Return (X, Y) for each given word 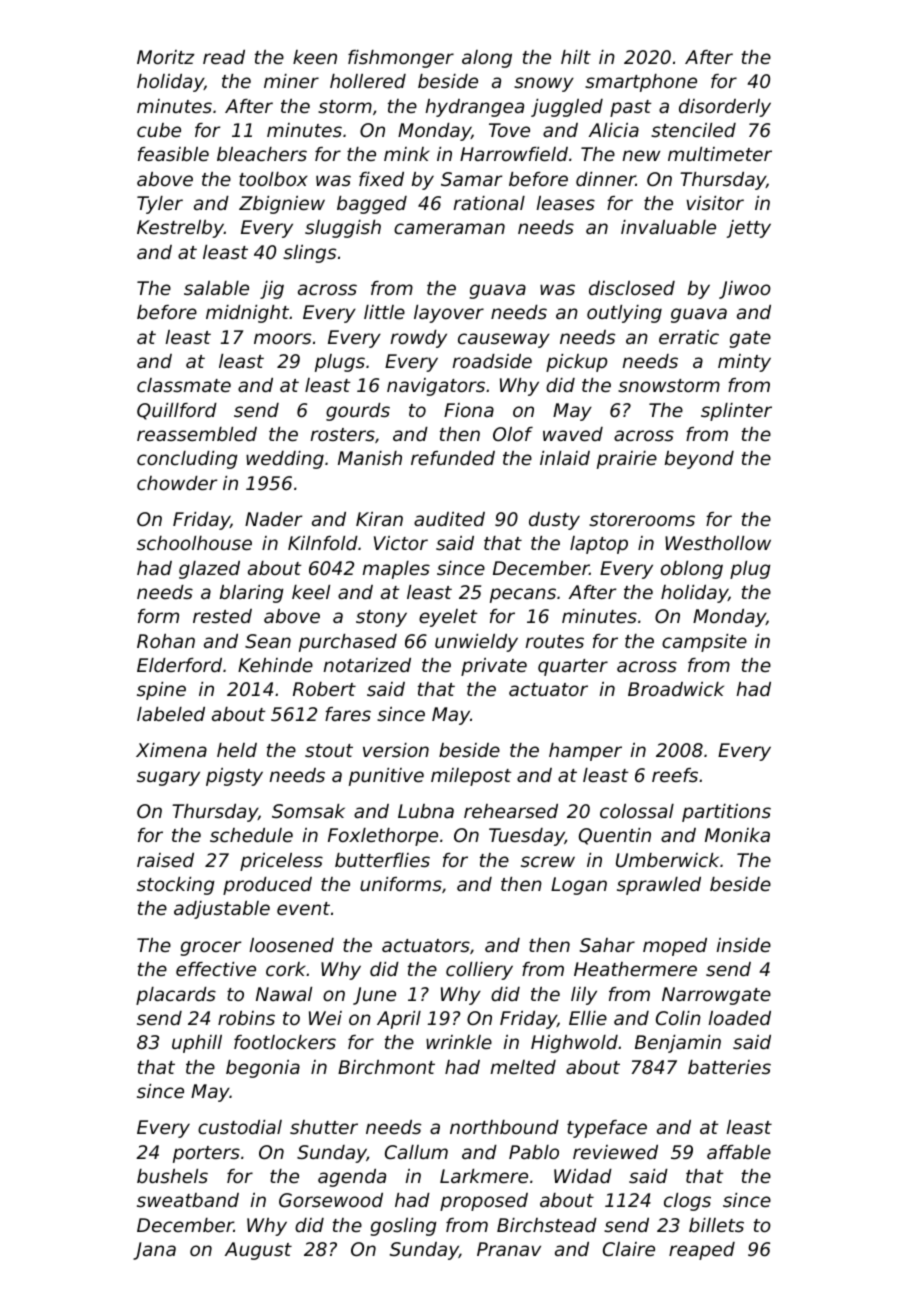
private (494, 667)
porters (206, 1154)
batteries (729, 1067)
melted (523, 1067)
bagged (372, 205)
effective (216, 969)
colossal (637, 811)
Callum (416, 1152)
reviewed (615, 1152)
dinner (606, 179)
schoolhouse (194, 543)
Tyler (160, 205)
